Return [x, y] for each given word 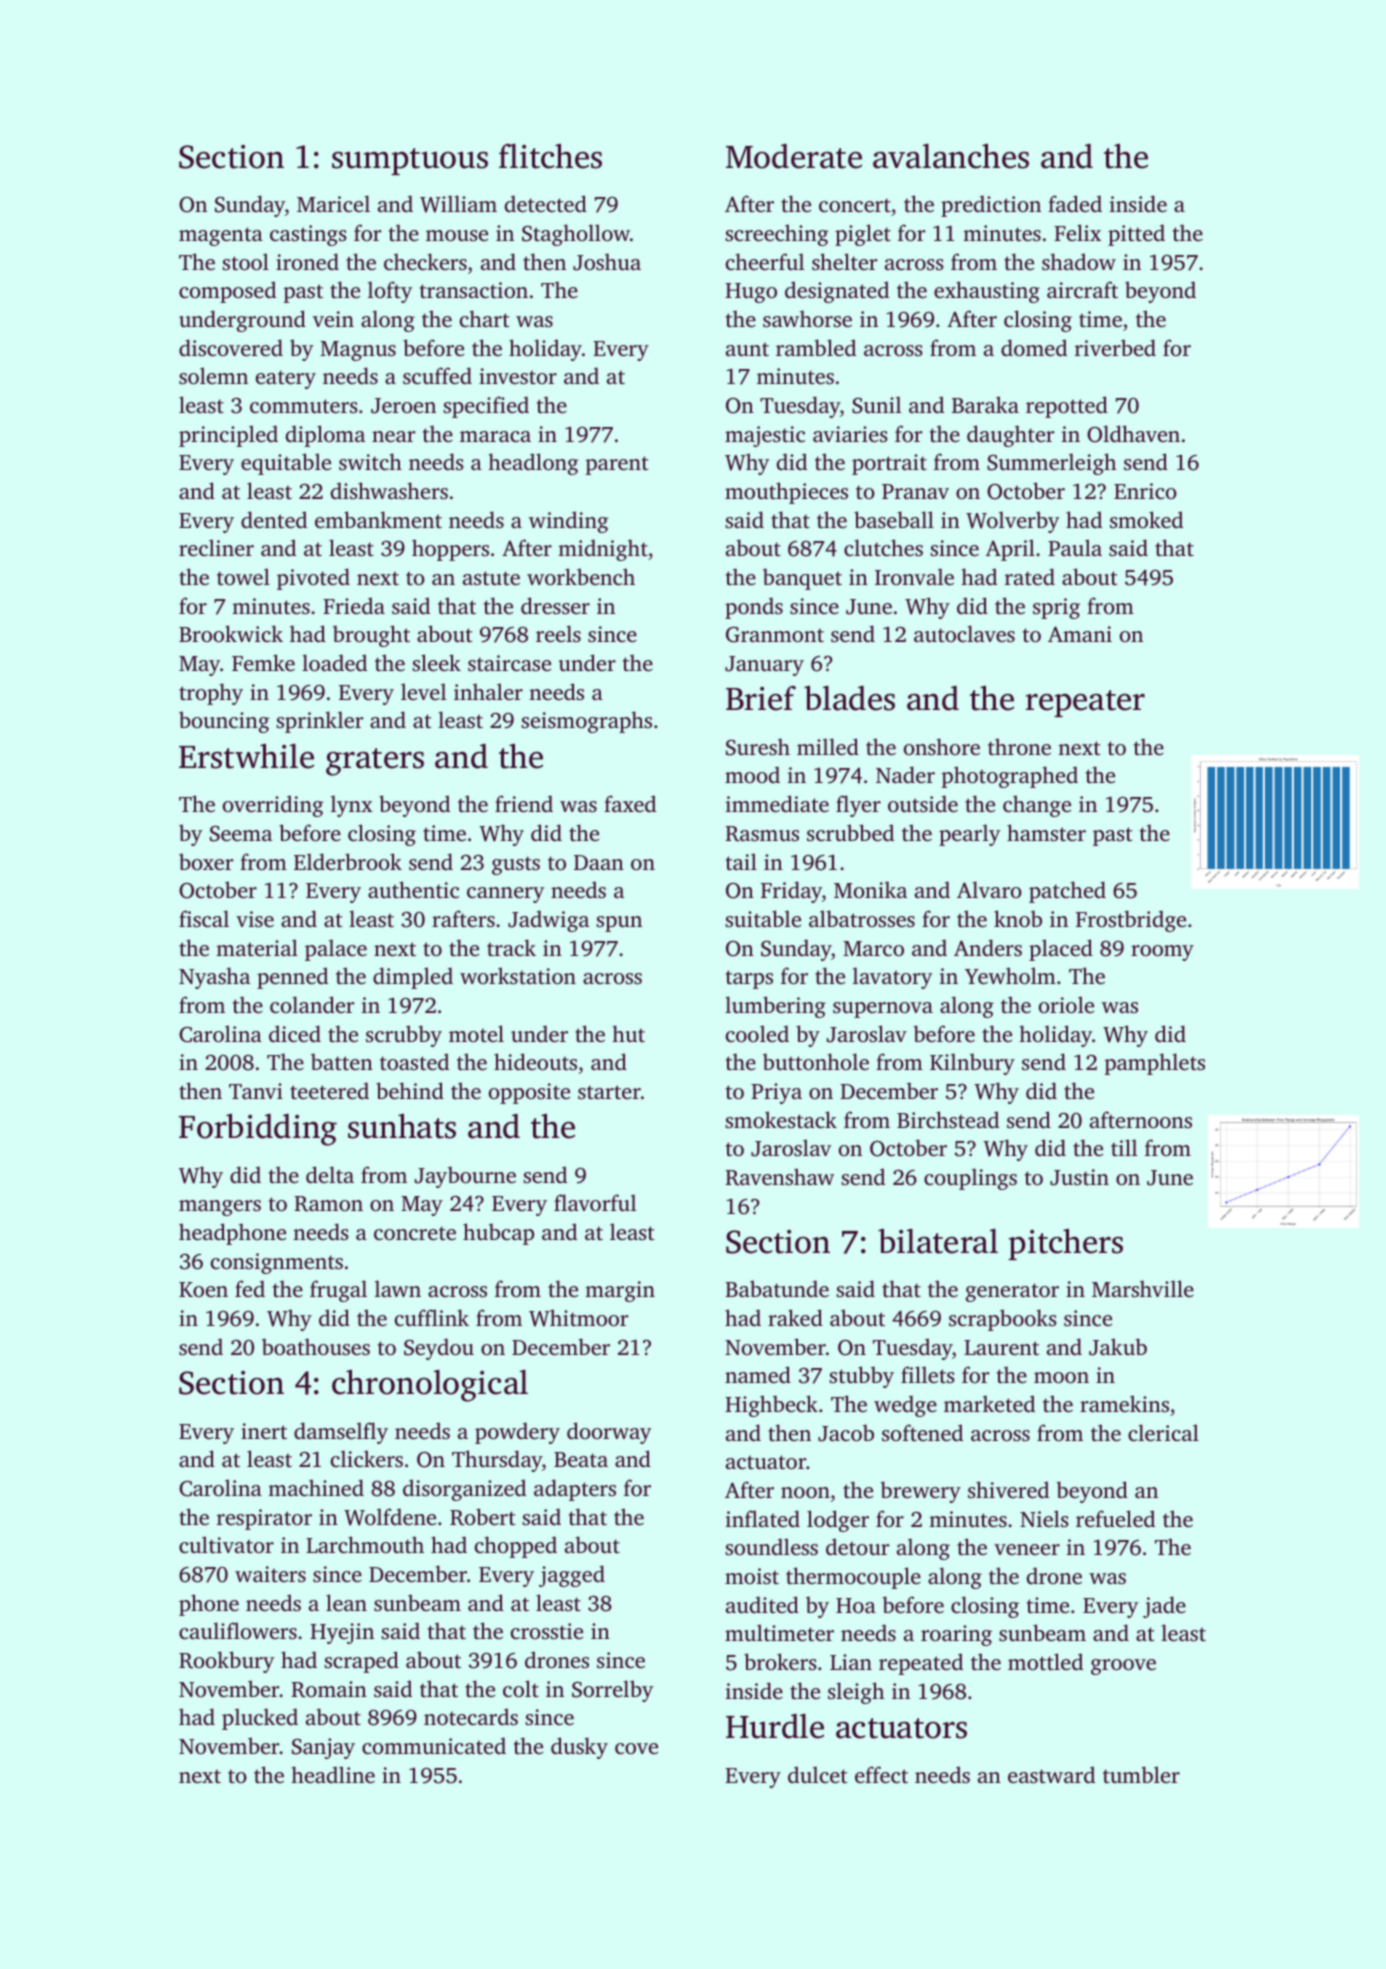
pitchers [1065, 1244]
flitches [550, 156]
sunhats [402, 1126]
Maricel [333, 203]
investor [518, 376]
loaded [334, 662]
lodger [838, 1521]
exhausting [987, 292]
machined [316, 1487]
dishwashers [389, 490]
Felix [1077, 232]
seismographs [586, 722]
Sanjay [323, 1748]
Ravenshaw [779, 1177]
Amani [1080, 634]
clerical [1163, 1432]
